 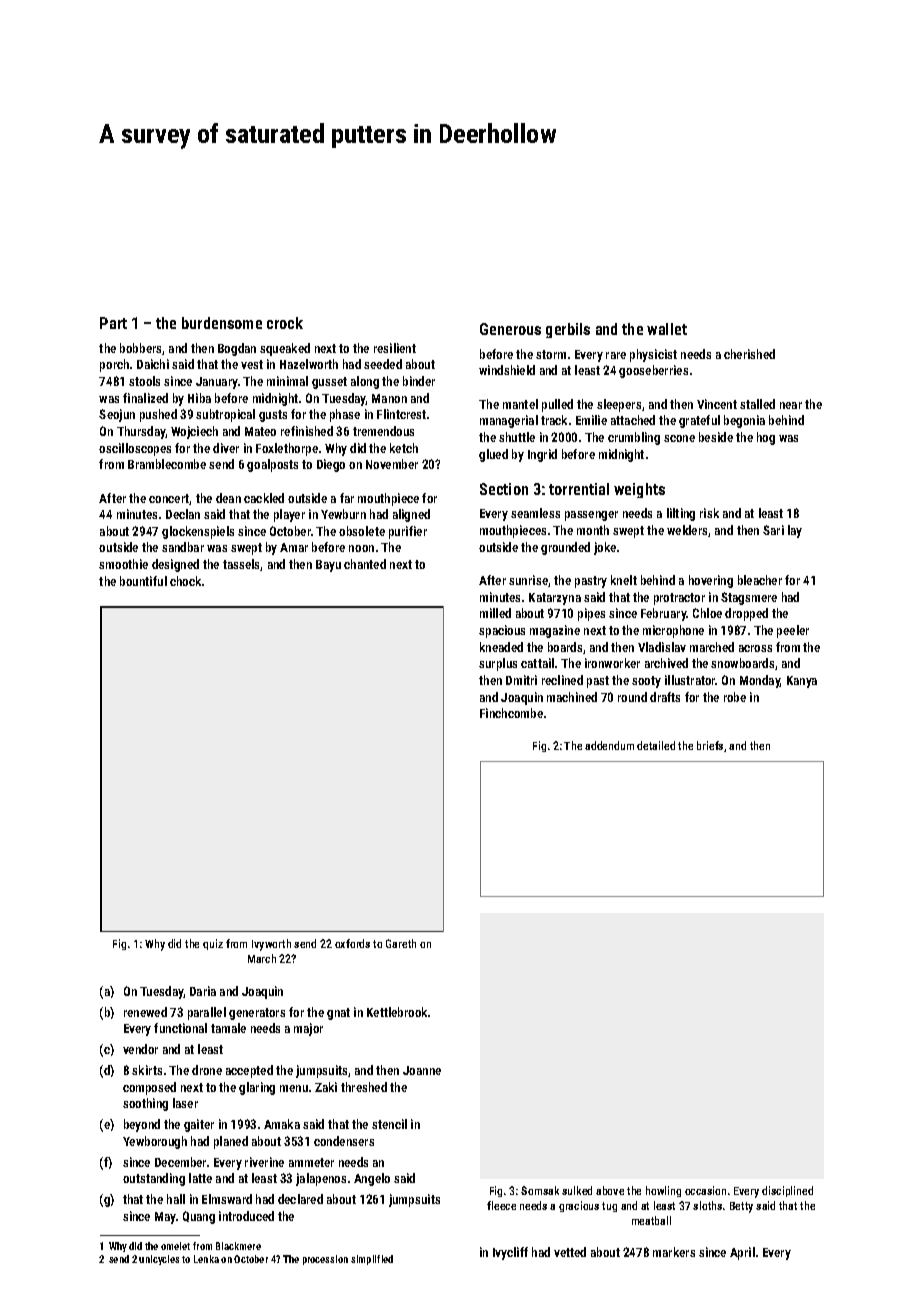 What do you see at coordinates (510, 329) in the page?
I see `Generous` at bounding box center [510, 329].
